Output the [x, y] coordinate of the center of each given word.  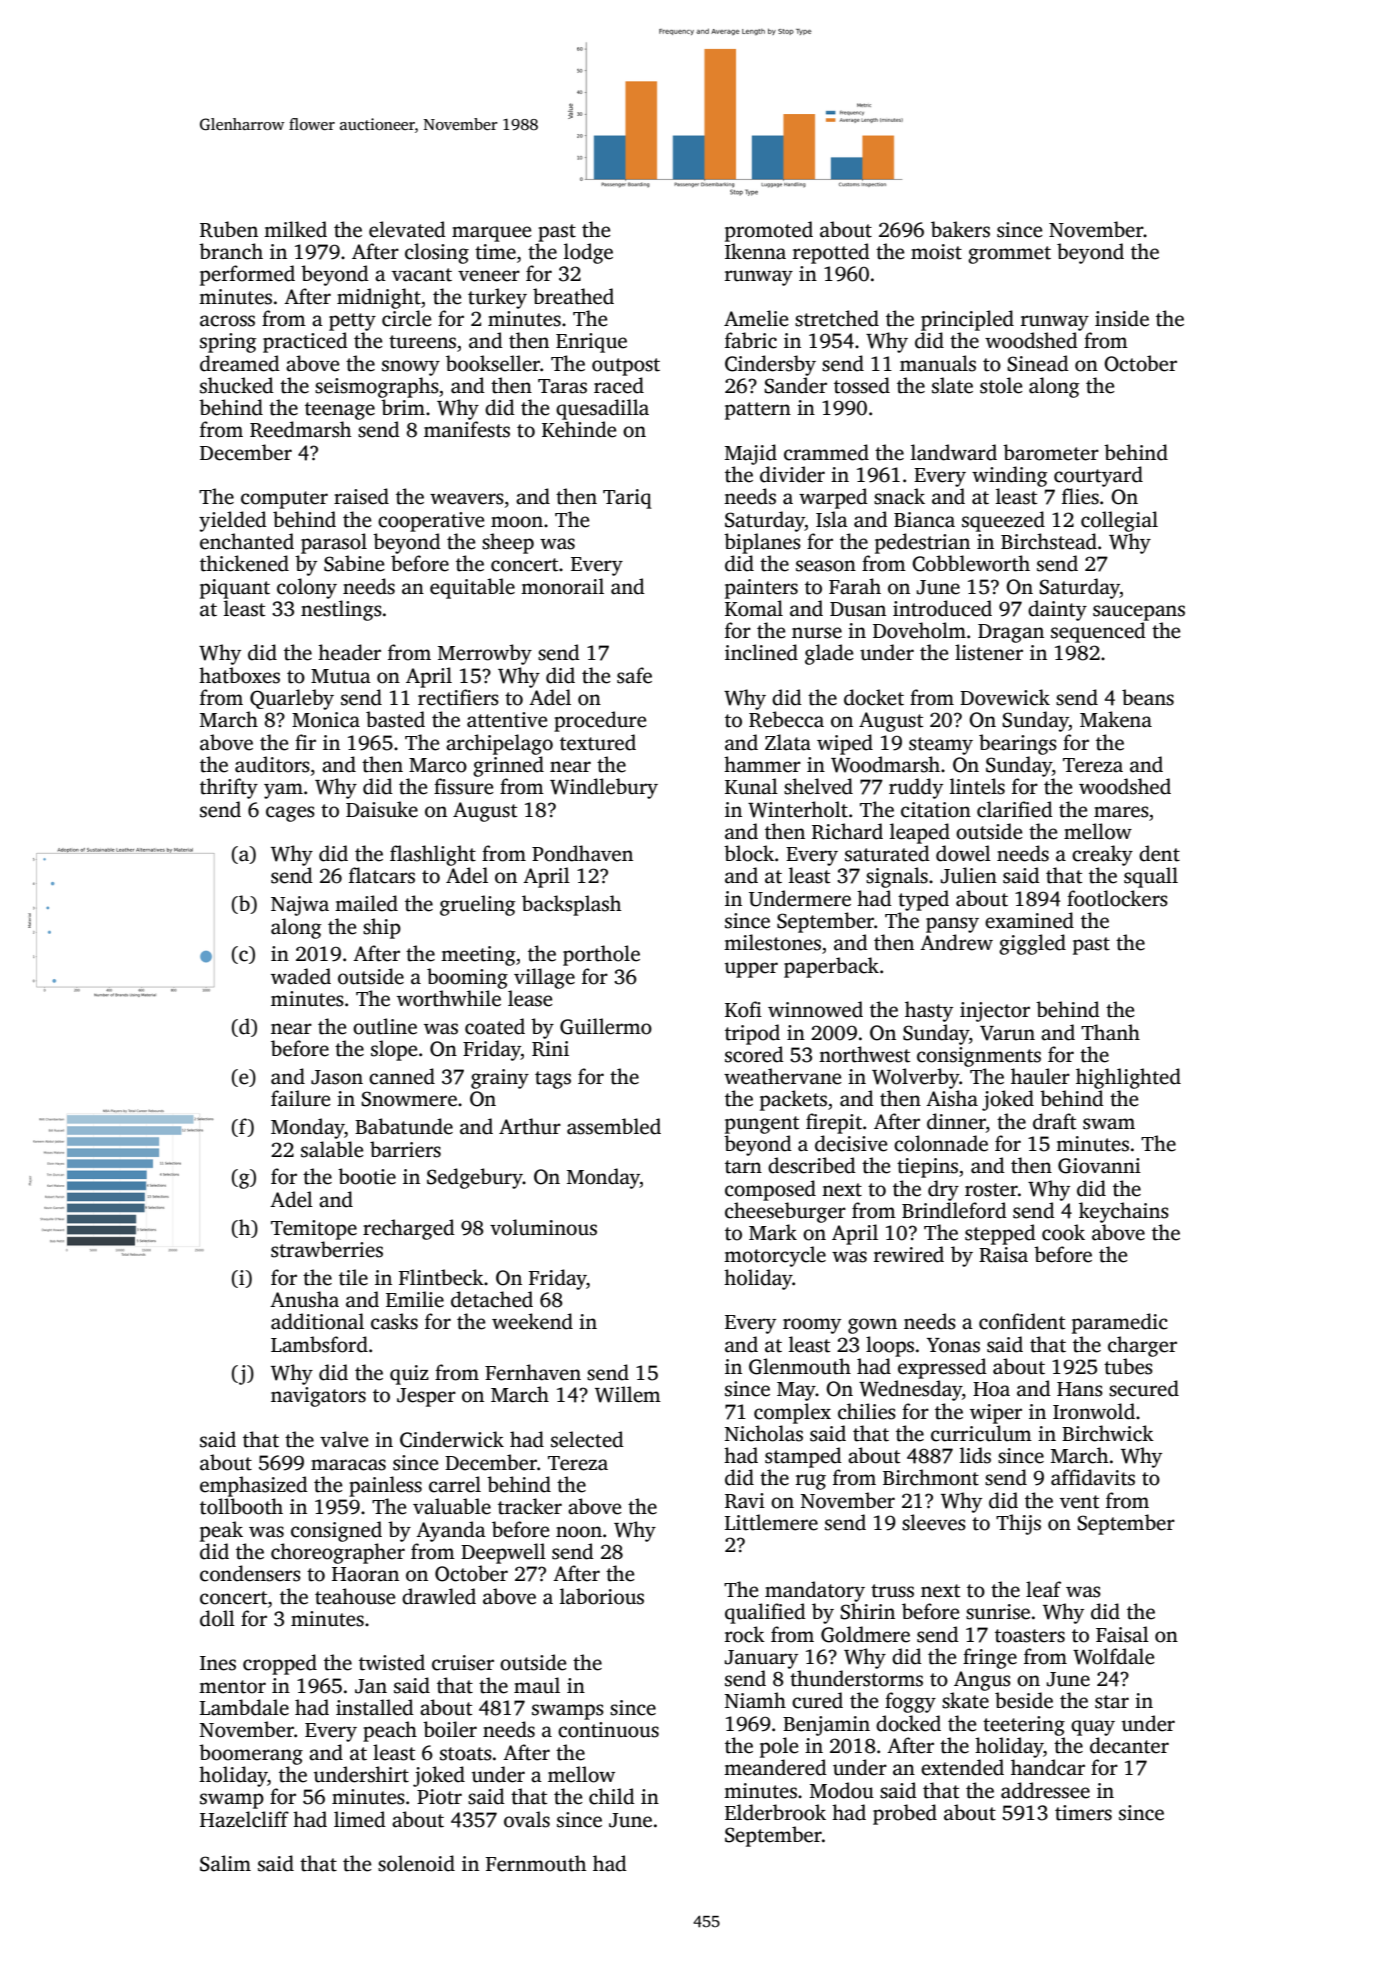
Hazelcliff [244, 1819]
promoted [769, 231]
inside [1122, 318]
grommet [1009, 255]
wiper [996, 1414]
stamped [803, 1457]
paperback [831, 967]
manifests [467, 429]
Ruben [229, 229]
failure [301, 1098]
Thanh [1110, 1032]
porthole [601, 955]
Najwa [300, 906]
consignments [979, 1057]
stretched [837, 318]
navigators [318, 1397]
